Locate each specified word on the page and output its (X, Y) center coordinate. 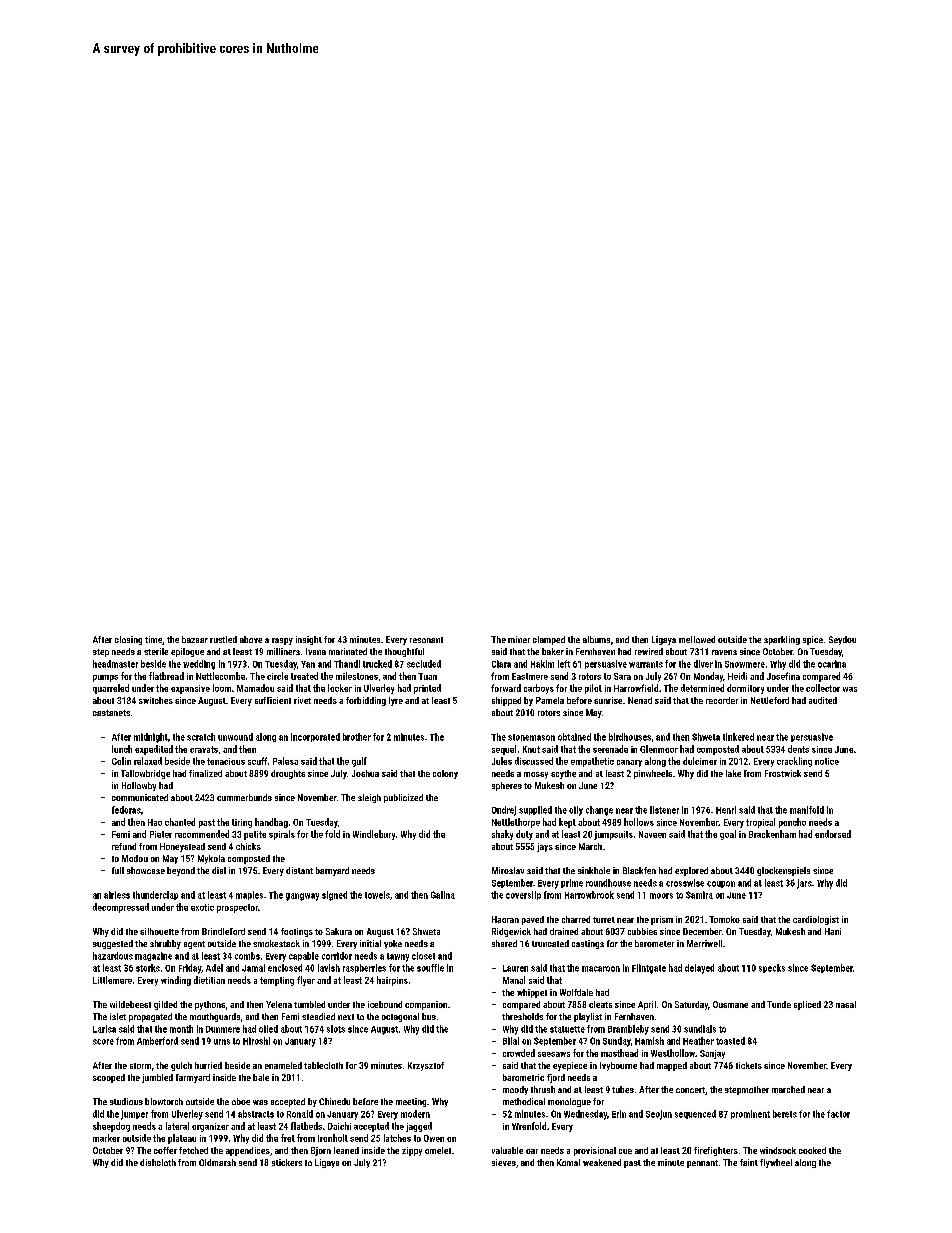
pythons (210, 1005)
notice (827, 761)
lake (733, 773)
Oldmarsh (217, 1162)
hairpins (392, 981)
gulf (359, 762)
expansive (190, 689)
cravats (204, 749)
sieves (504, 1162)
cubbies (642, 931)
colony (445, 774)
